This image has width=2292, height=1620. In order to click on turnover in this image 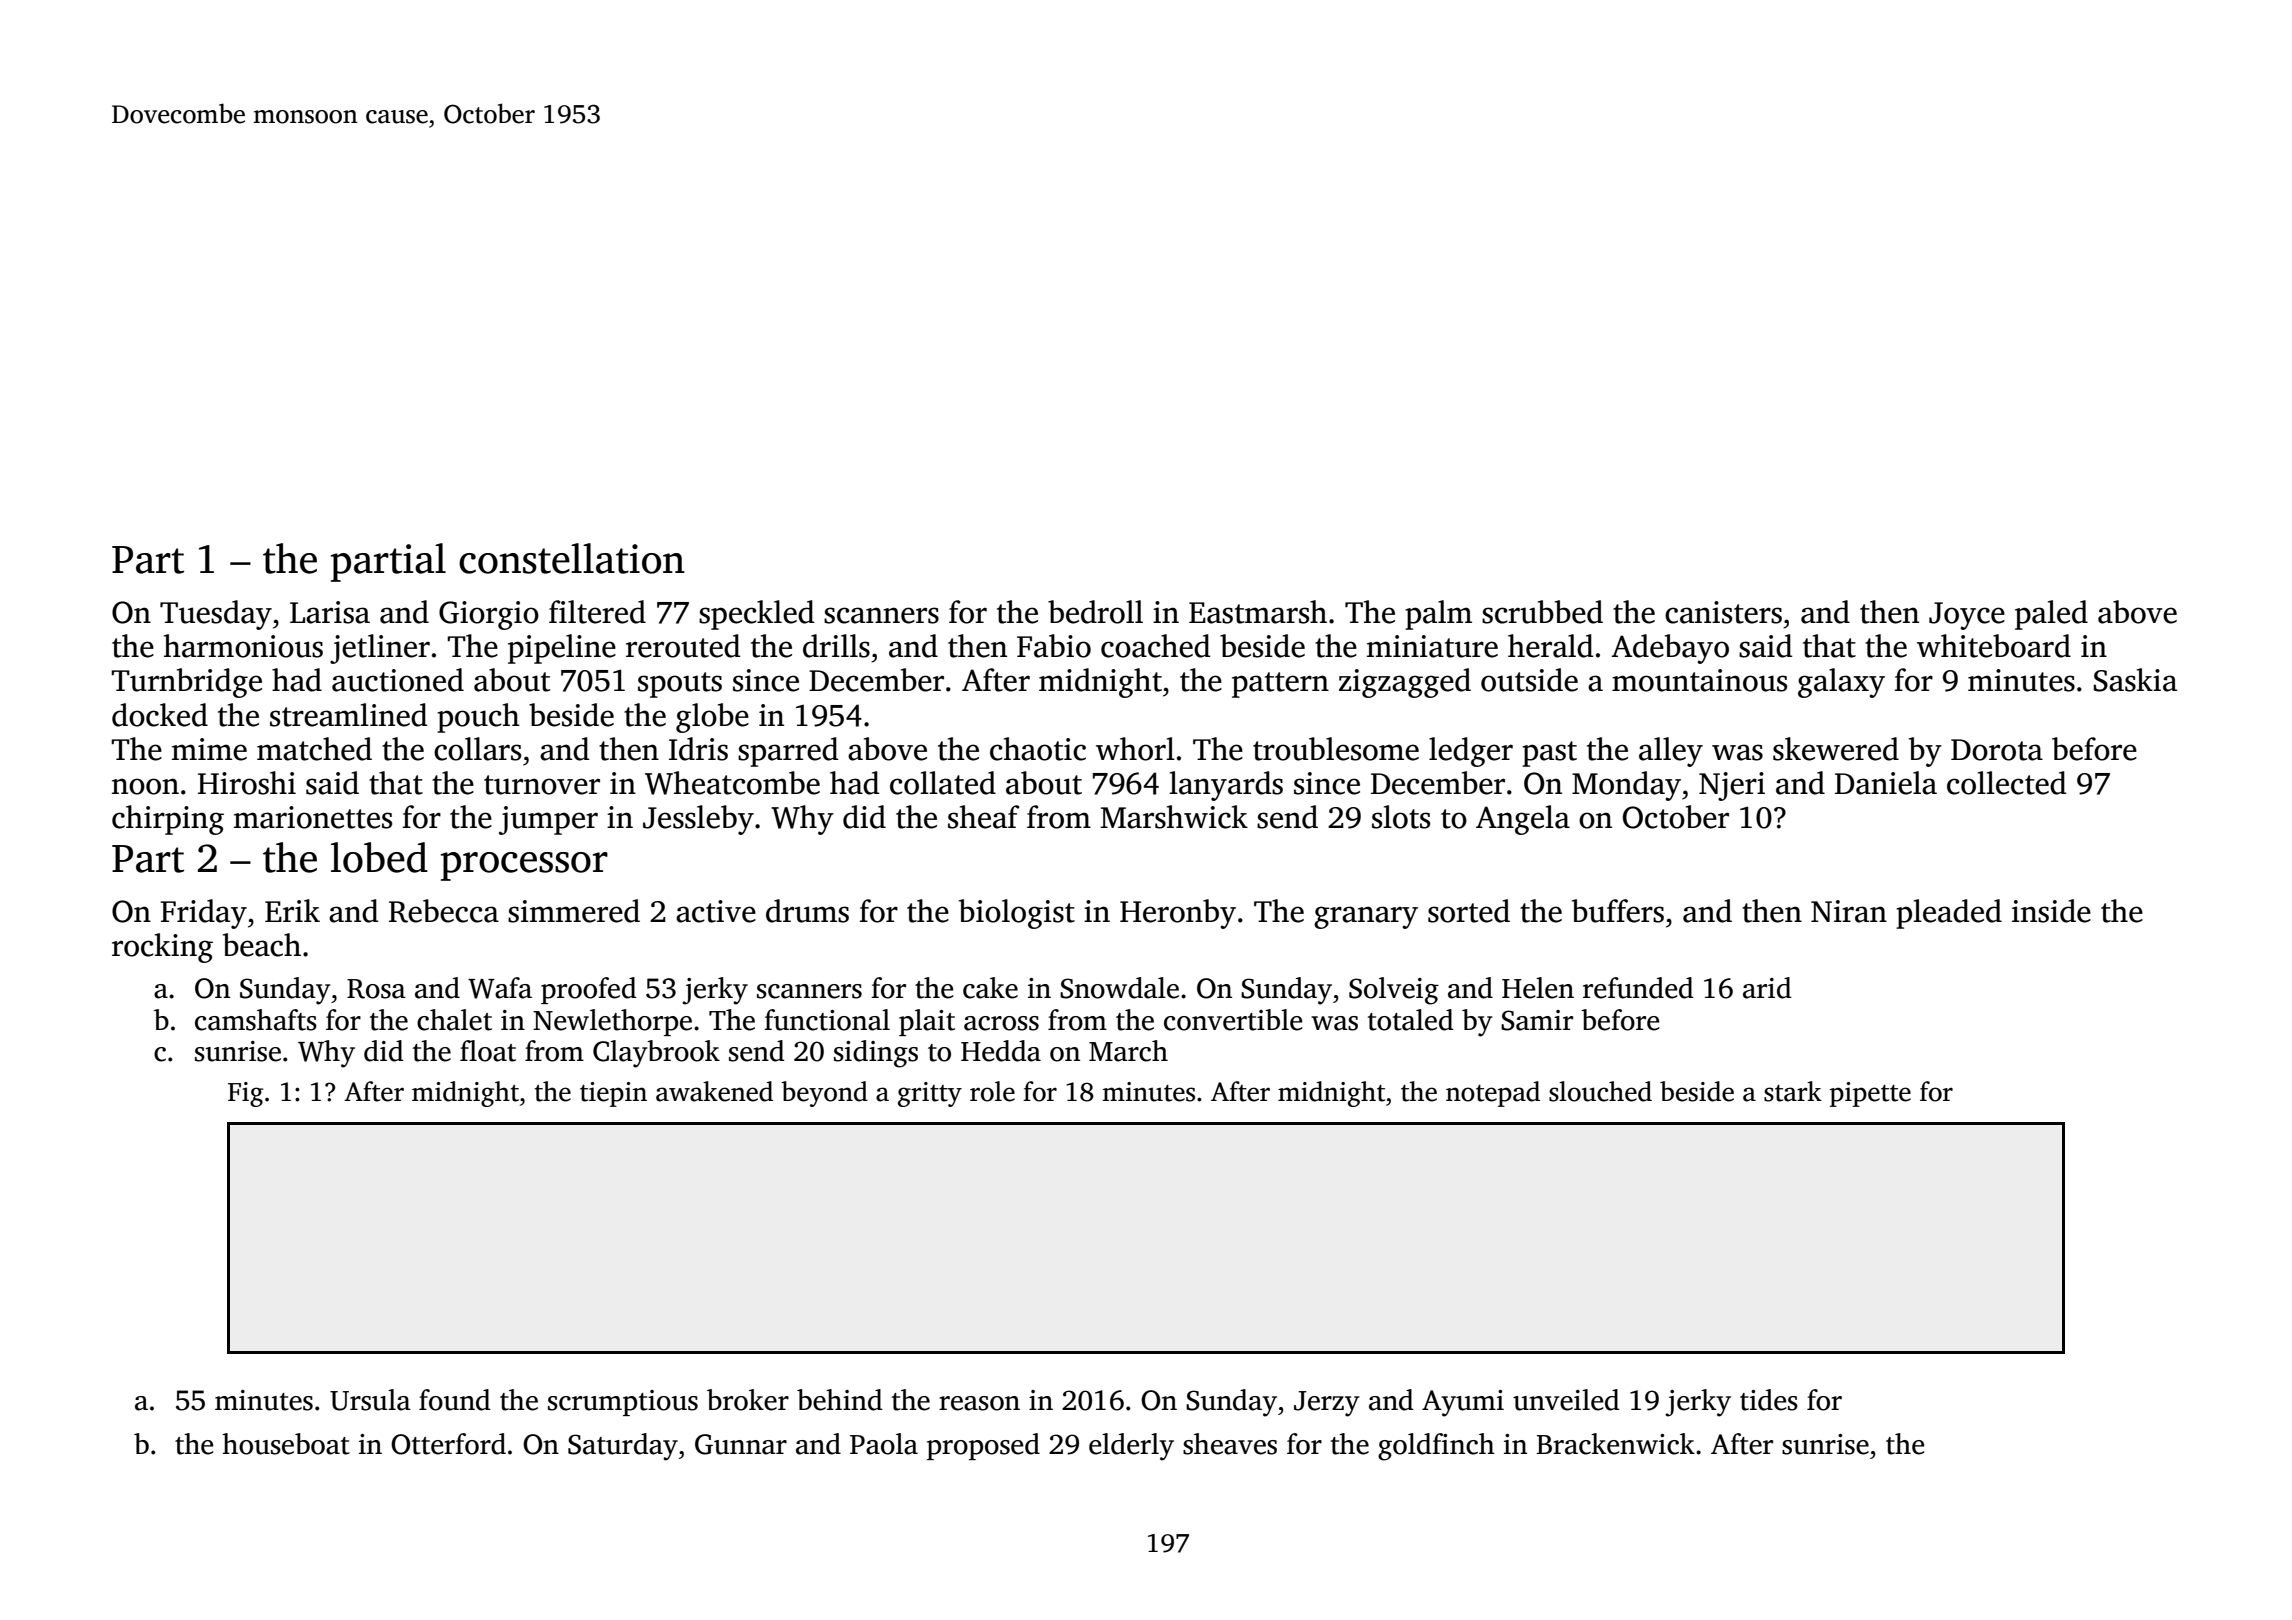, I will do `click(542, 785)`.
